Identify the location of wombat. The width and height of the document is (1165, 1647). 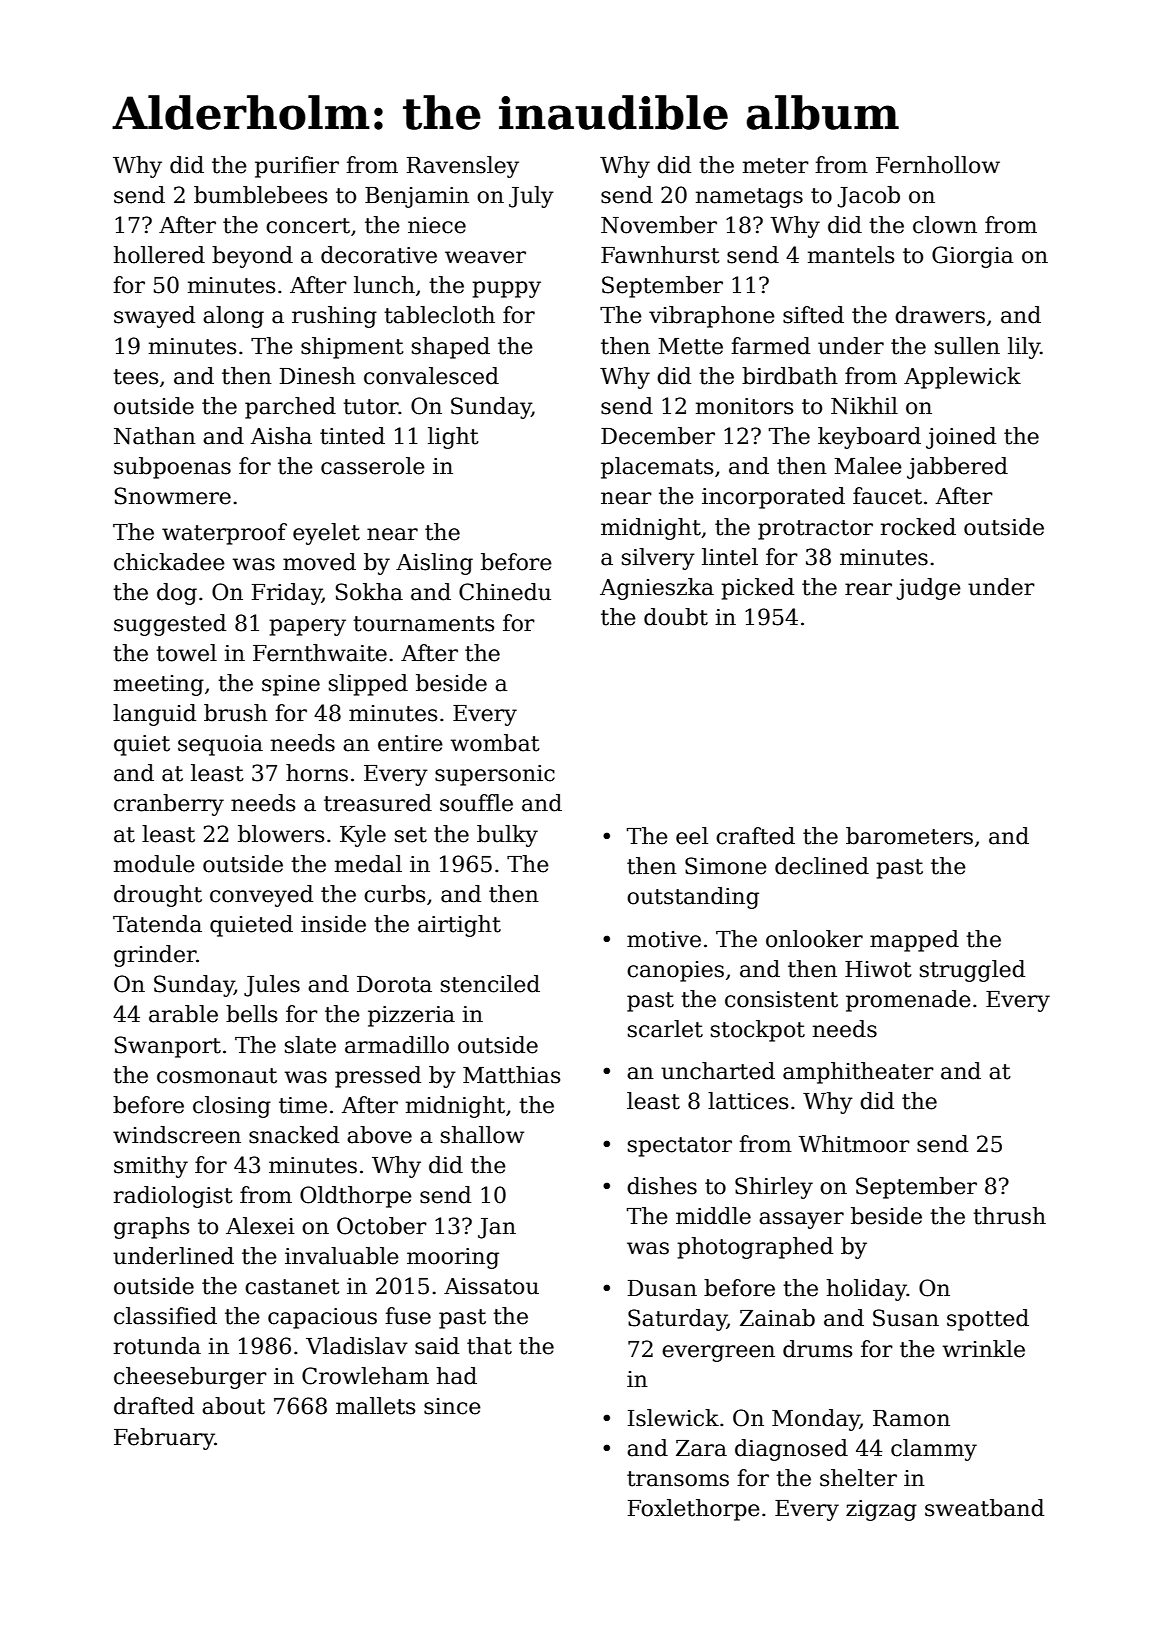
(495, 743).
